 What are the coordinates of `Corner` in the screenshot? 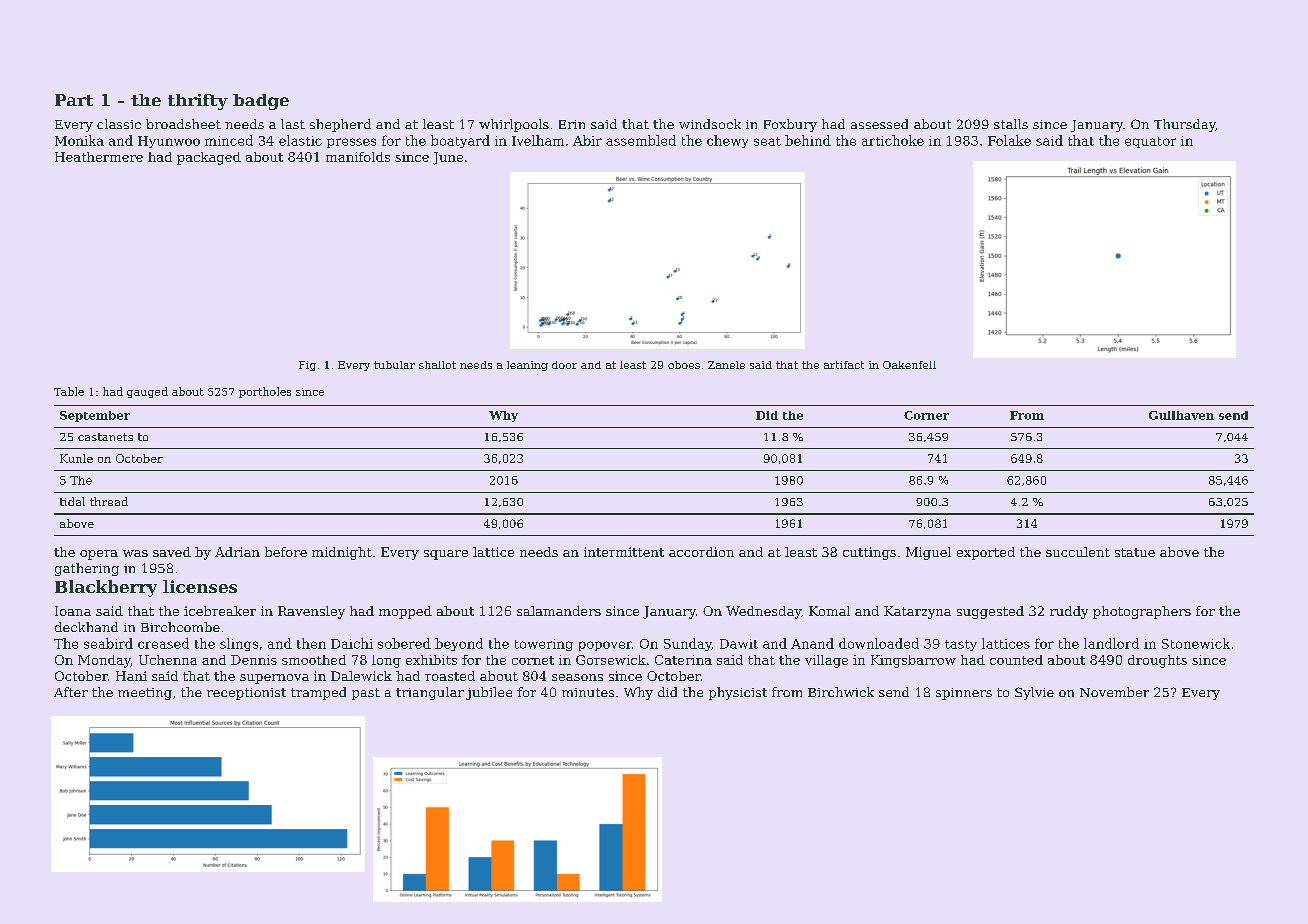 It's located at (926, 415).
